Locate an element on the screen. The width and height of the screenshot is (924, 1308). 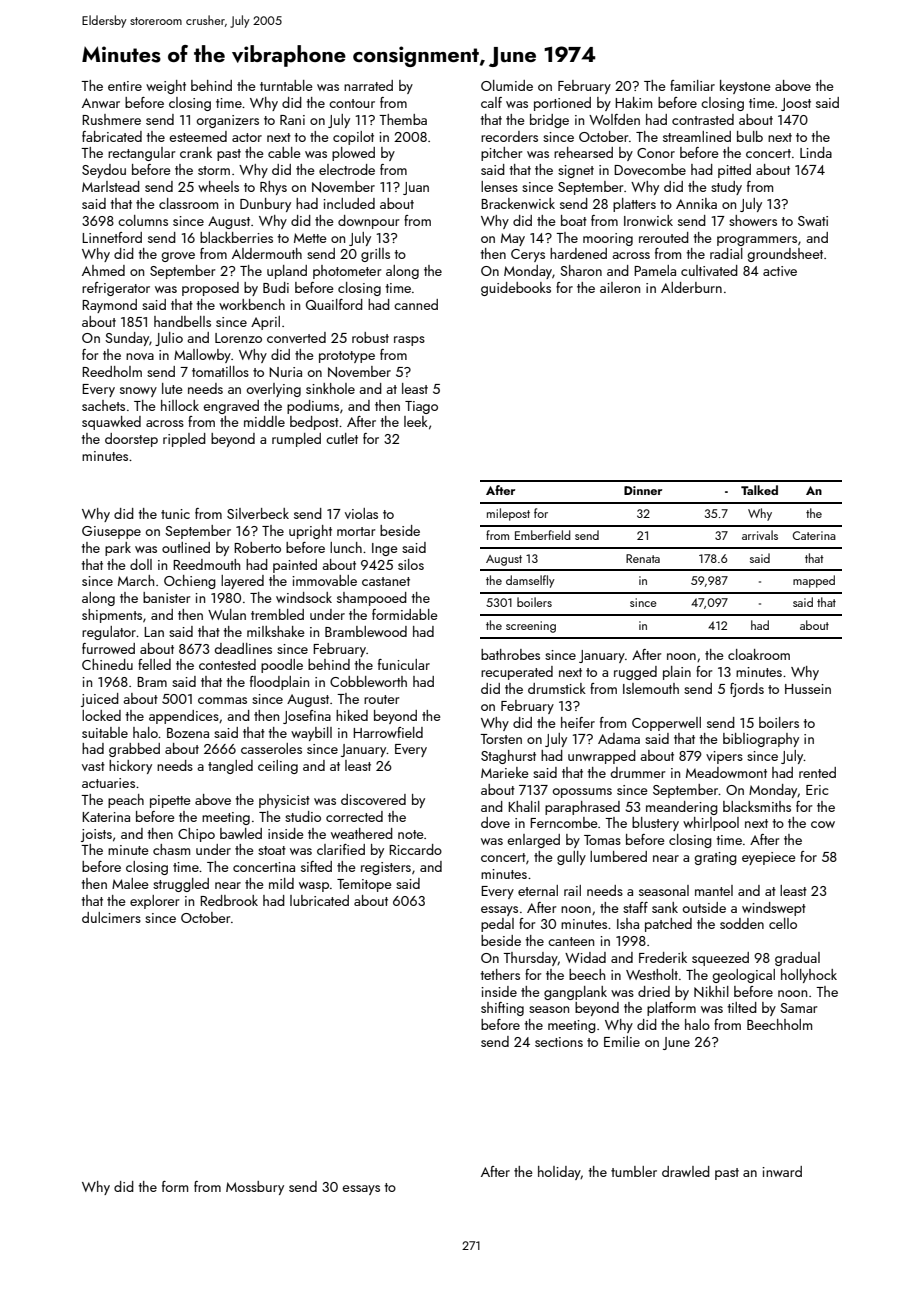
outlined is located at coordinates (186, 547).
